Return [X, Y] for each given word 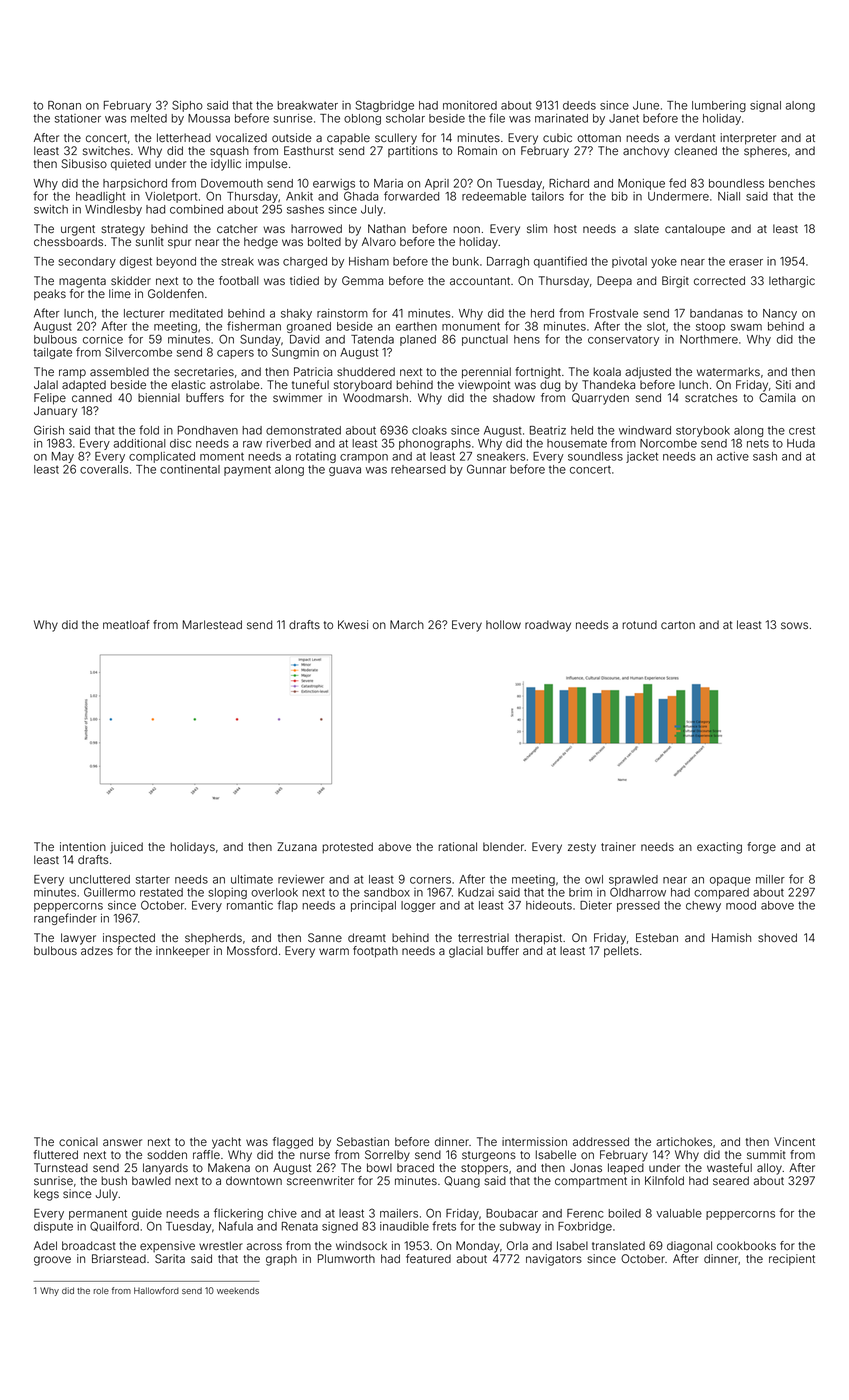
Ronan [64, 105]
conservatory [623, 340]
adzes [97, 950]
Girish [49, 430]
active [733, 456]
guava [345, 471]
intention [83, 846]
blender [503, 846]
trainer [618, 846]
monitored [470, 105]
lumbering [719, 106]
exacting [719, 848]
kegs [46, 1195]
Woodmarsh [375, 397]
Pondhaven [208, 430]
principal [373, 906]
